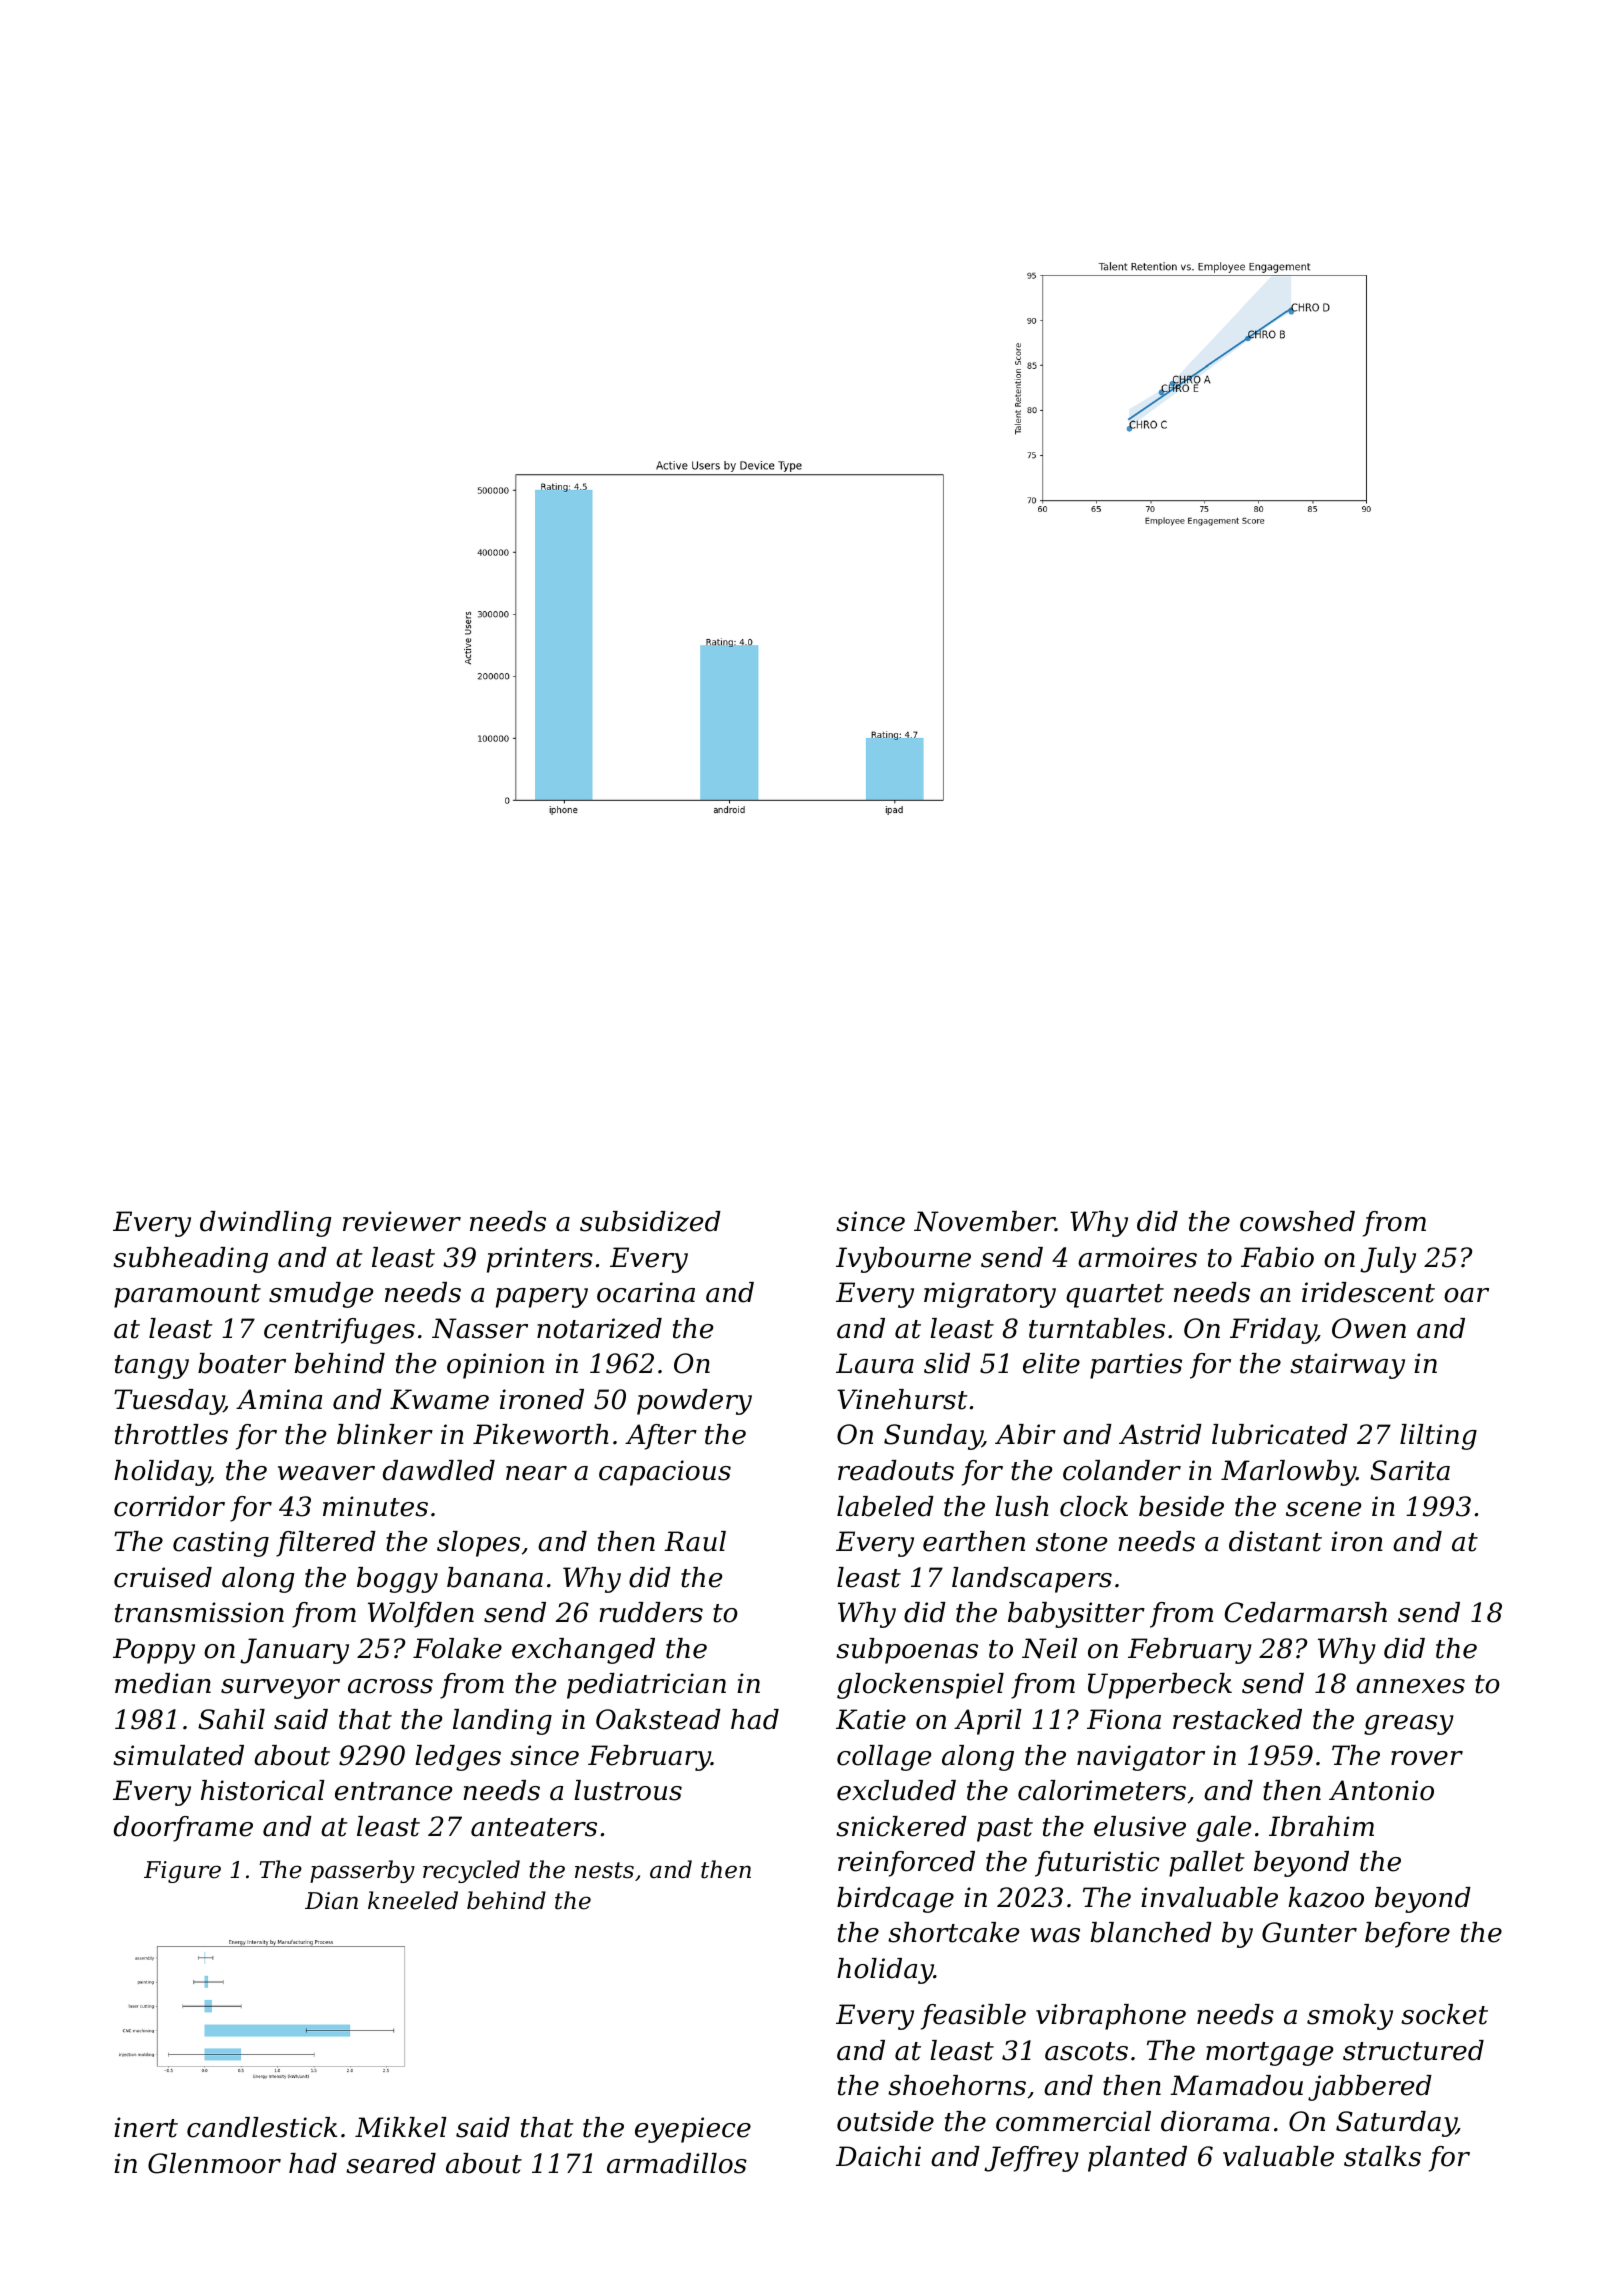 The width and height of the screenshot is (1620, 2292). Describe the element at coordinates (214, 2163) in the screenshot. I see `Glenmoor` at that location.
